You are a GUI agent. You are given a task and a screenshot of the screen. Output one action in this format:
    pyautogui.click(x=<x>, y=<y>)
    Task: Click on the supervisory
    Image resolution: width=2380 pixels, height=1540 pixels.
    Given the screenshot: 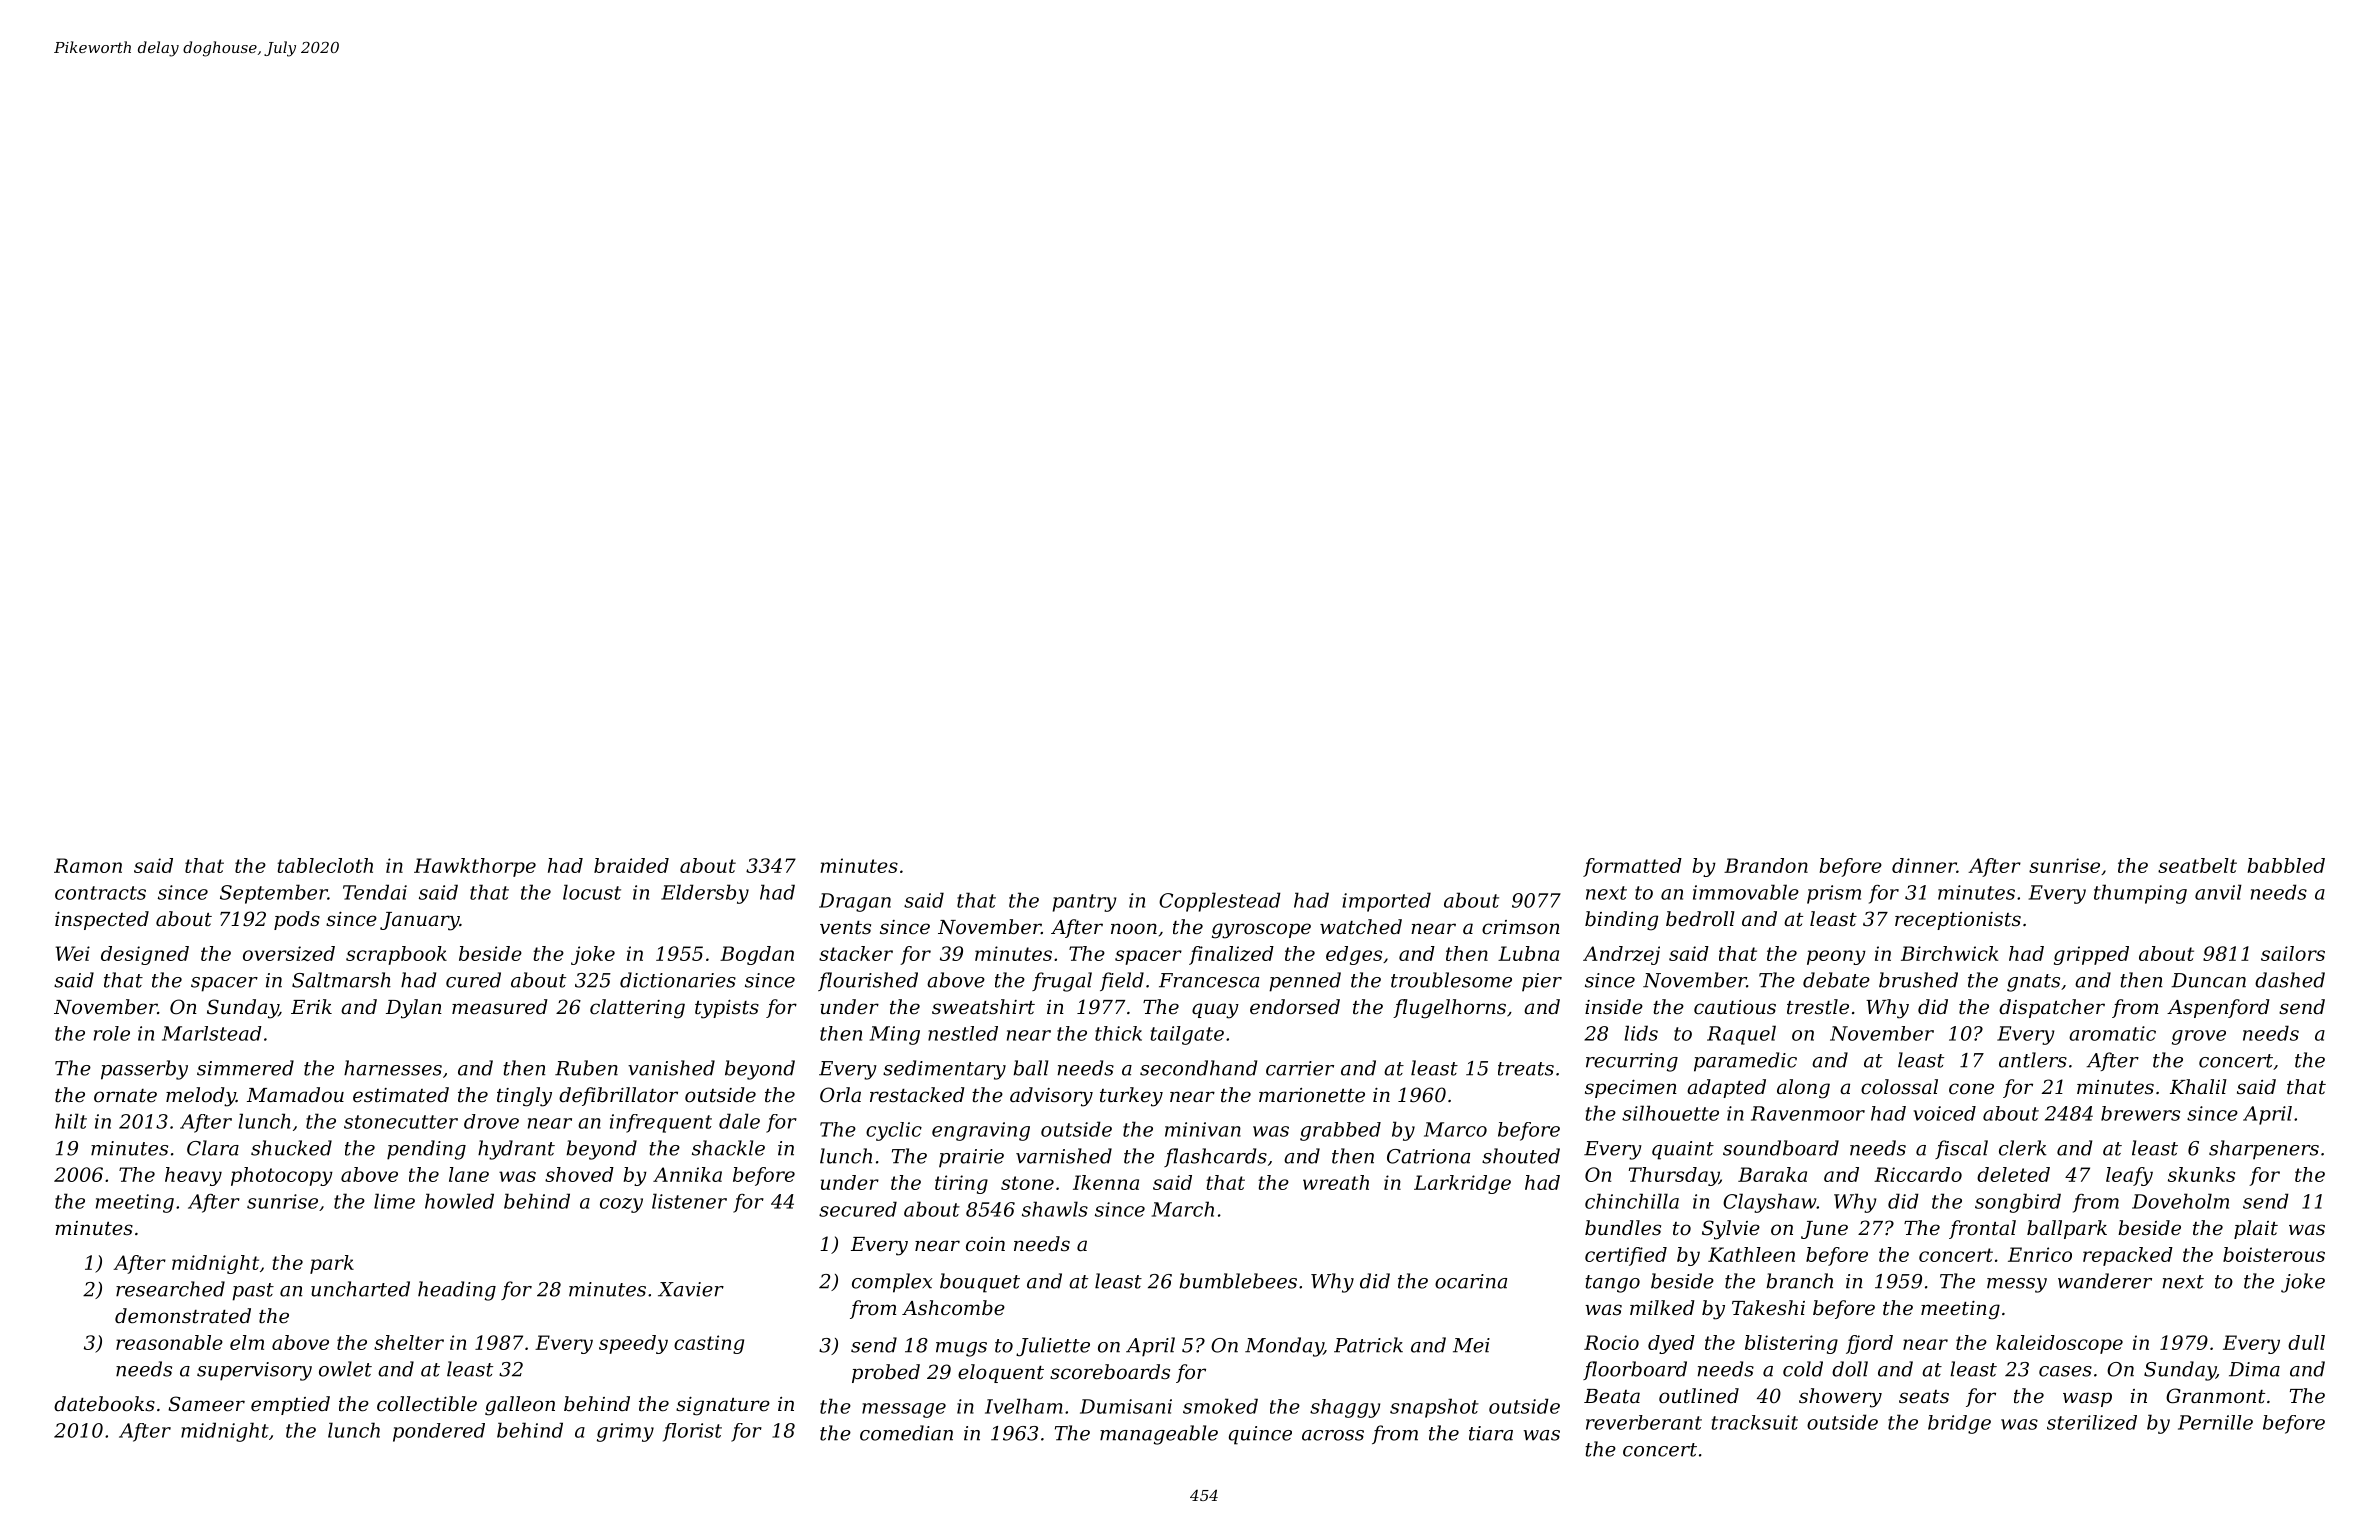 What is the action you would take?
    pyautogui.click(x=254, y=1371)
